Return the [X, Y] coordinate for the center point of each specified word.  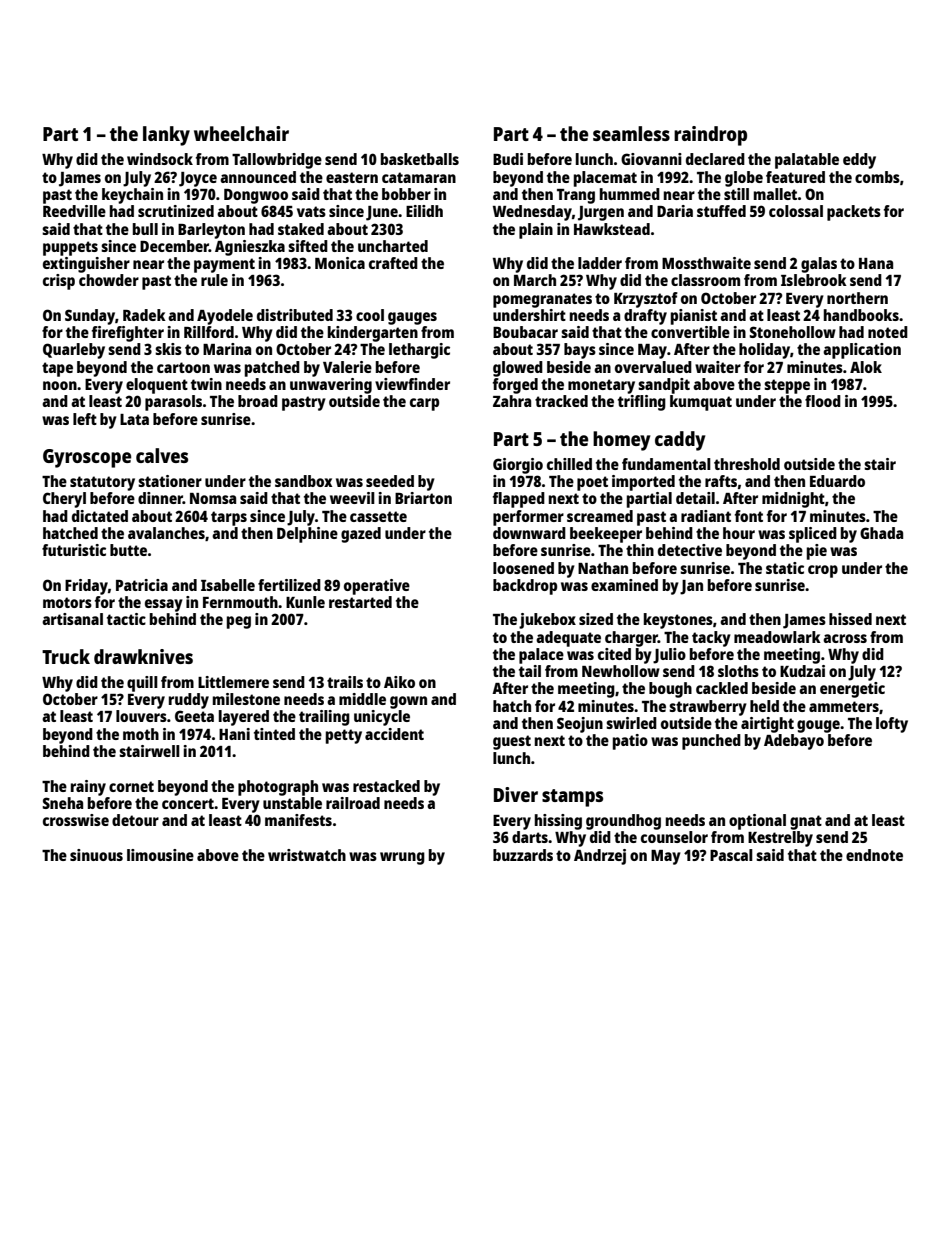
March [535, 280]
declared [715, 159]
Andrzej [600, 857]
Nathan [603, 568]
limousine [160, 855]
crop [823, 571]
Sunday [90, 317]
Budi [508, 159]
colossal [796, 211]
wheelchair [241, 133]
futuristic [74, 550]
